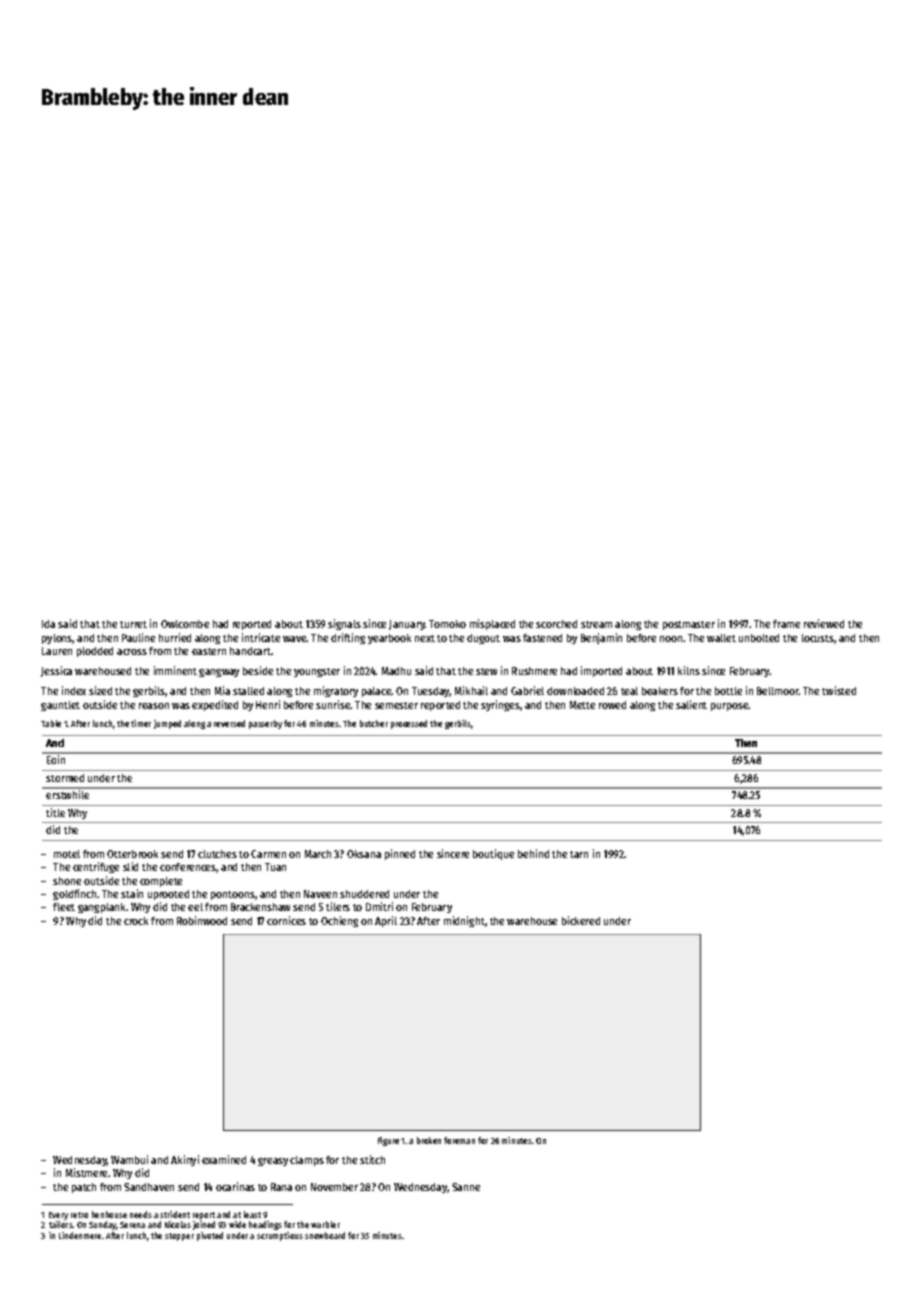 This screenshot has width=924, height=1308. Describe the element at coordinates (425, 638) in the screenshot. I see `next` at that location.
